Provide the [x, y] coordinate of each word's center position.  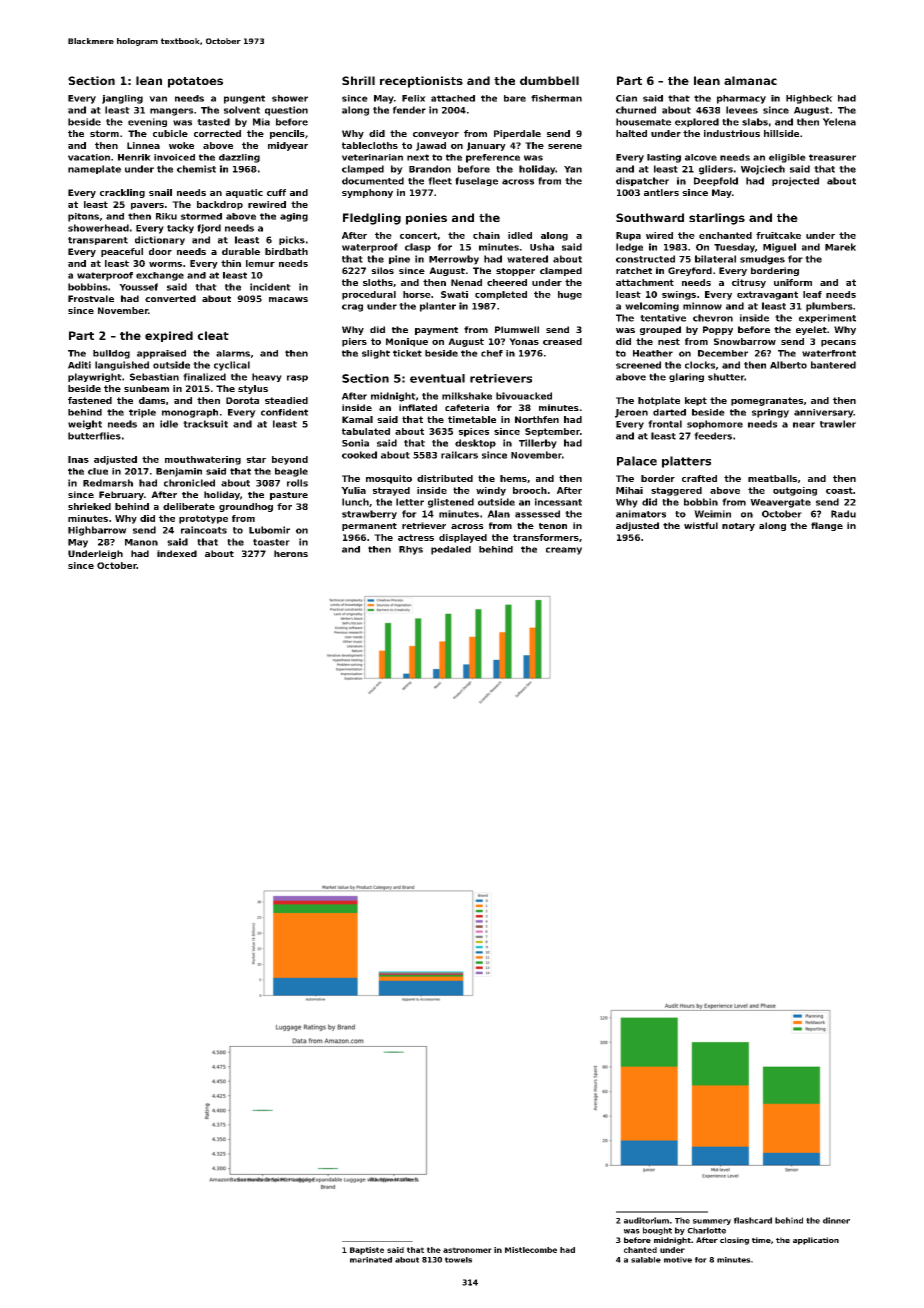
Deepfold [716, 181]
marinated [371, 1260]
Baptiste [367, 1251]
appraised [161, 354]
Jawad [431, 146]
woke [181, 145]
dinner [836, 1220]
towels [458, 1260]
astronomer [467, 1250]
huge [570, 295]
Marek [840, 247]
